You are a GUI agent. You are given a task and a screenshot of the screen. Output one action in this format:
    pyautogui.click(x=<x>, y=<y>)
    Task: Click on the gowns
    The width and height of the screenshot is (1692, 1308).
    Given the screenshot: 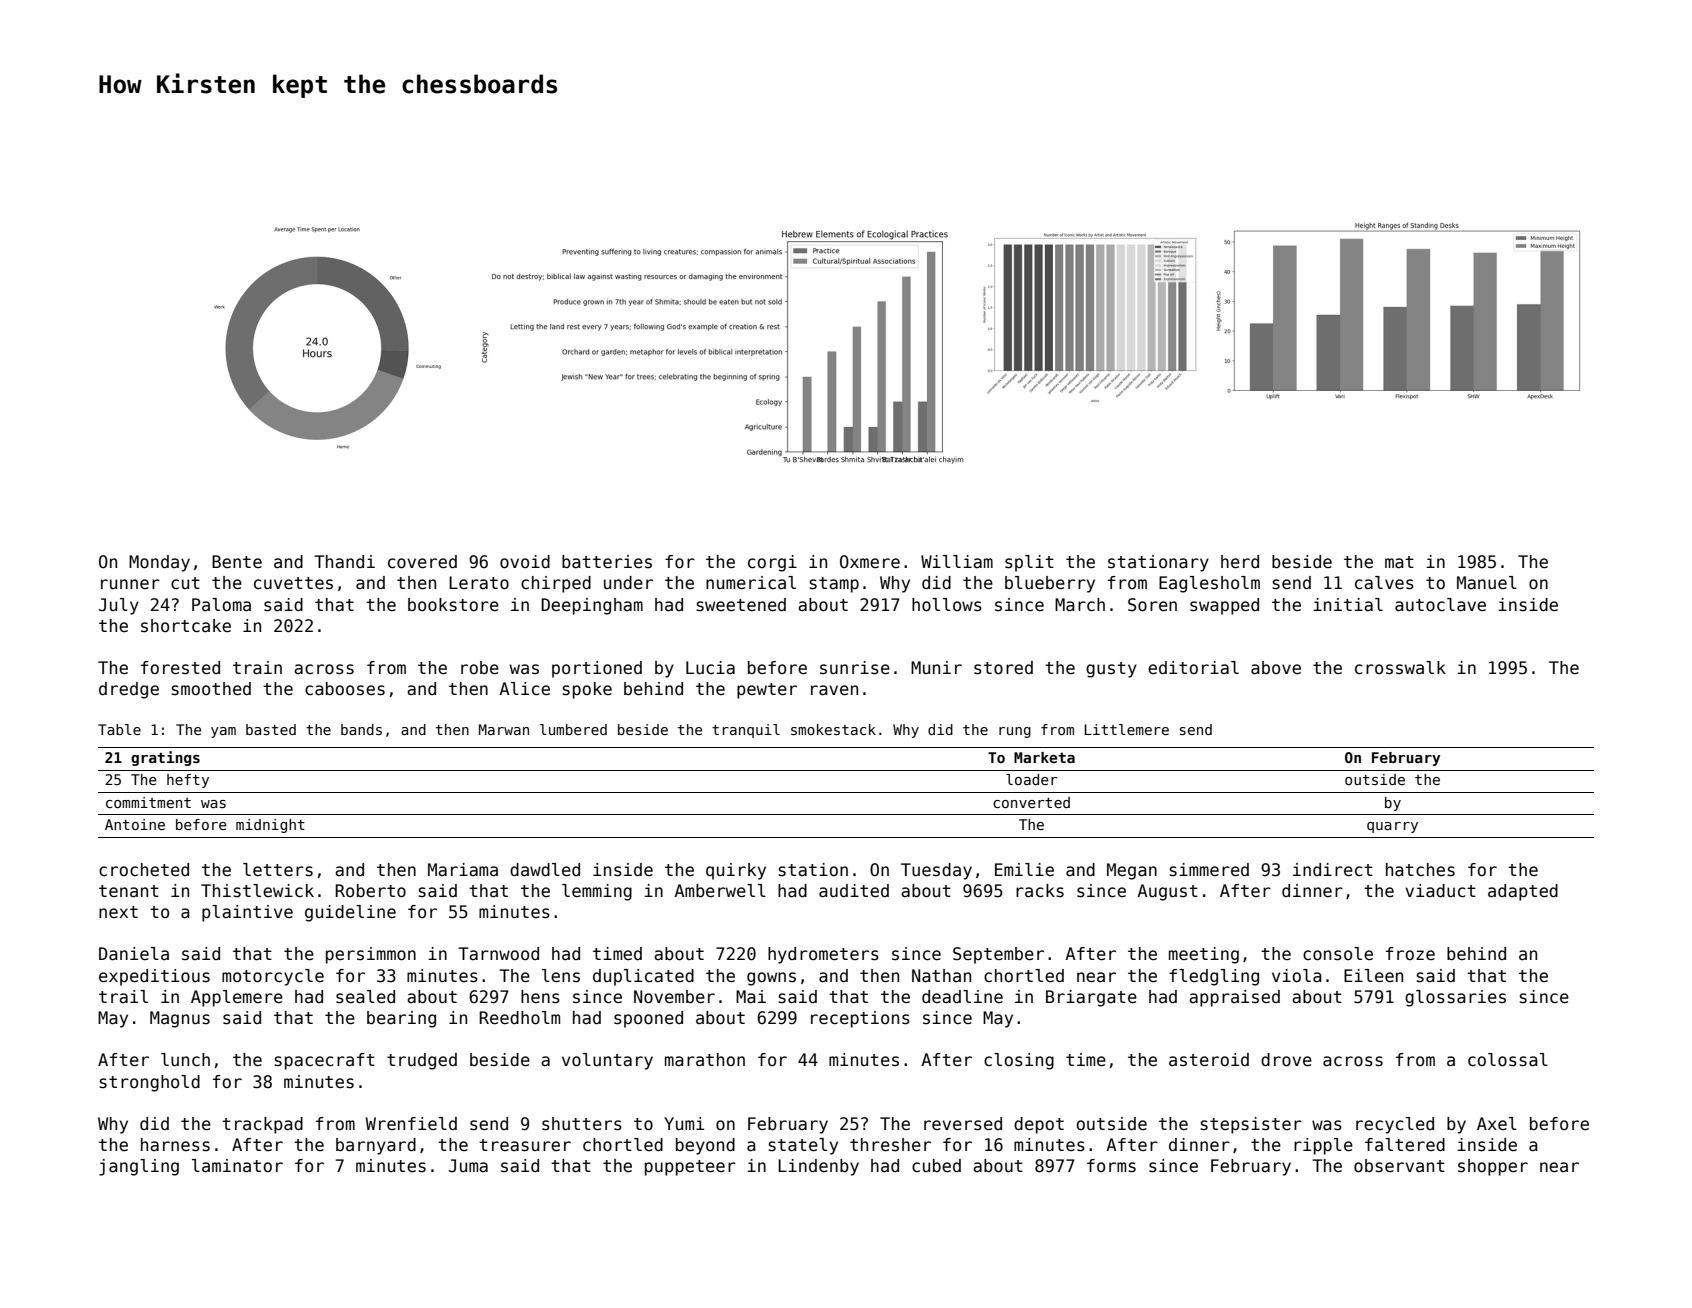 What is the action you would take?
    pyautogui.click(x=771, y=979)
